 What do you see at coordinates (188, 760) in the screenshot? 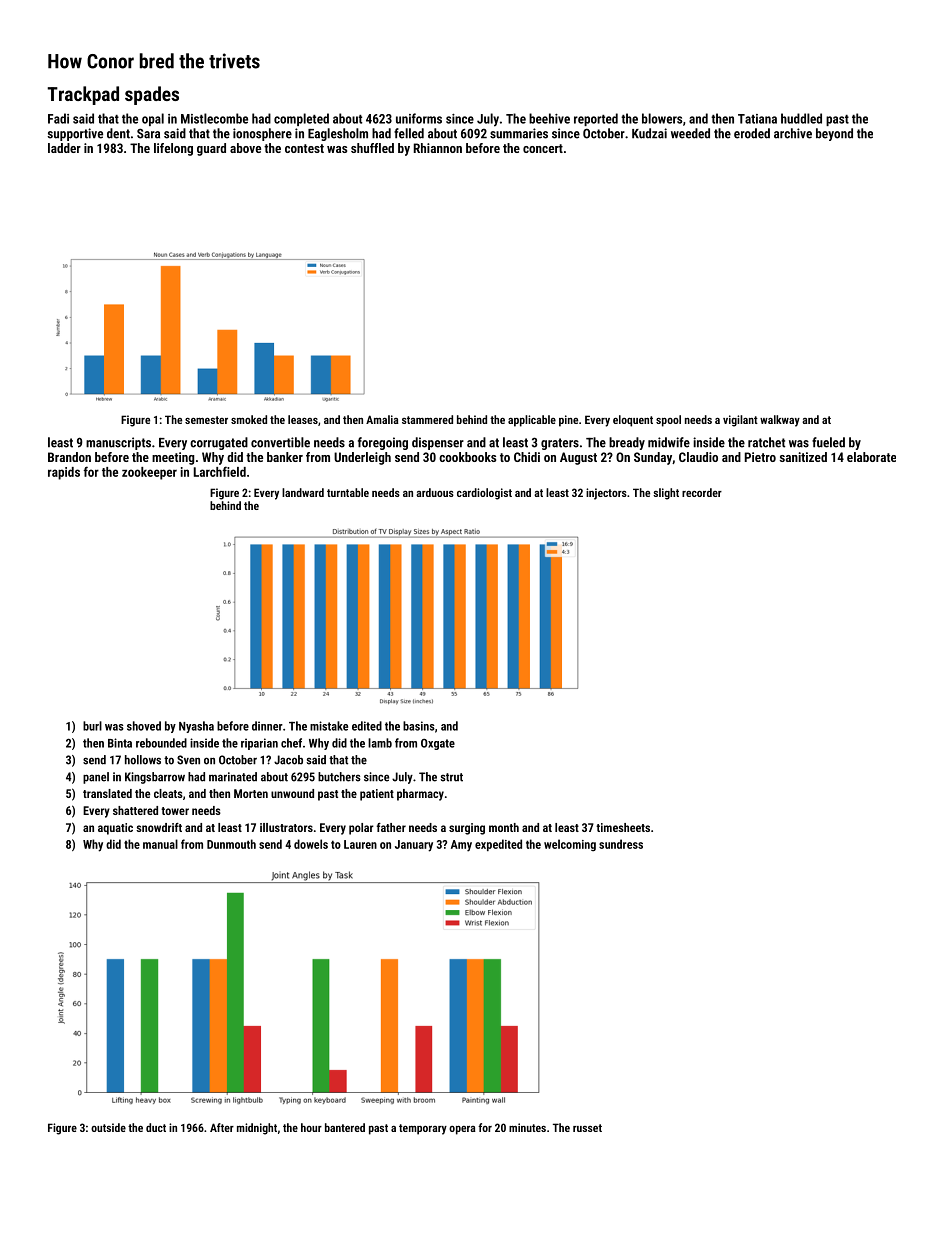
I see `Sven` at bounding box center [188, 760].
